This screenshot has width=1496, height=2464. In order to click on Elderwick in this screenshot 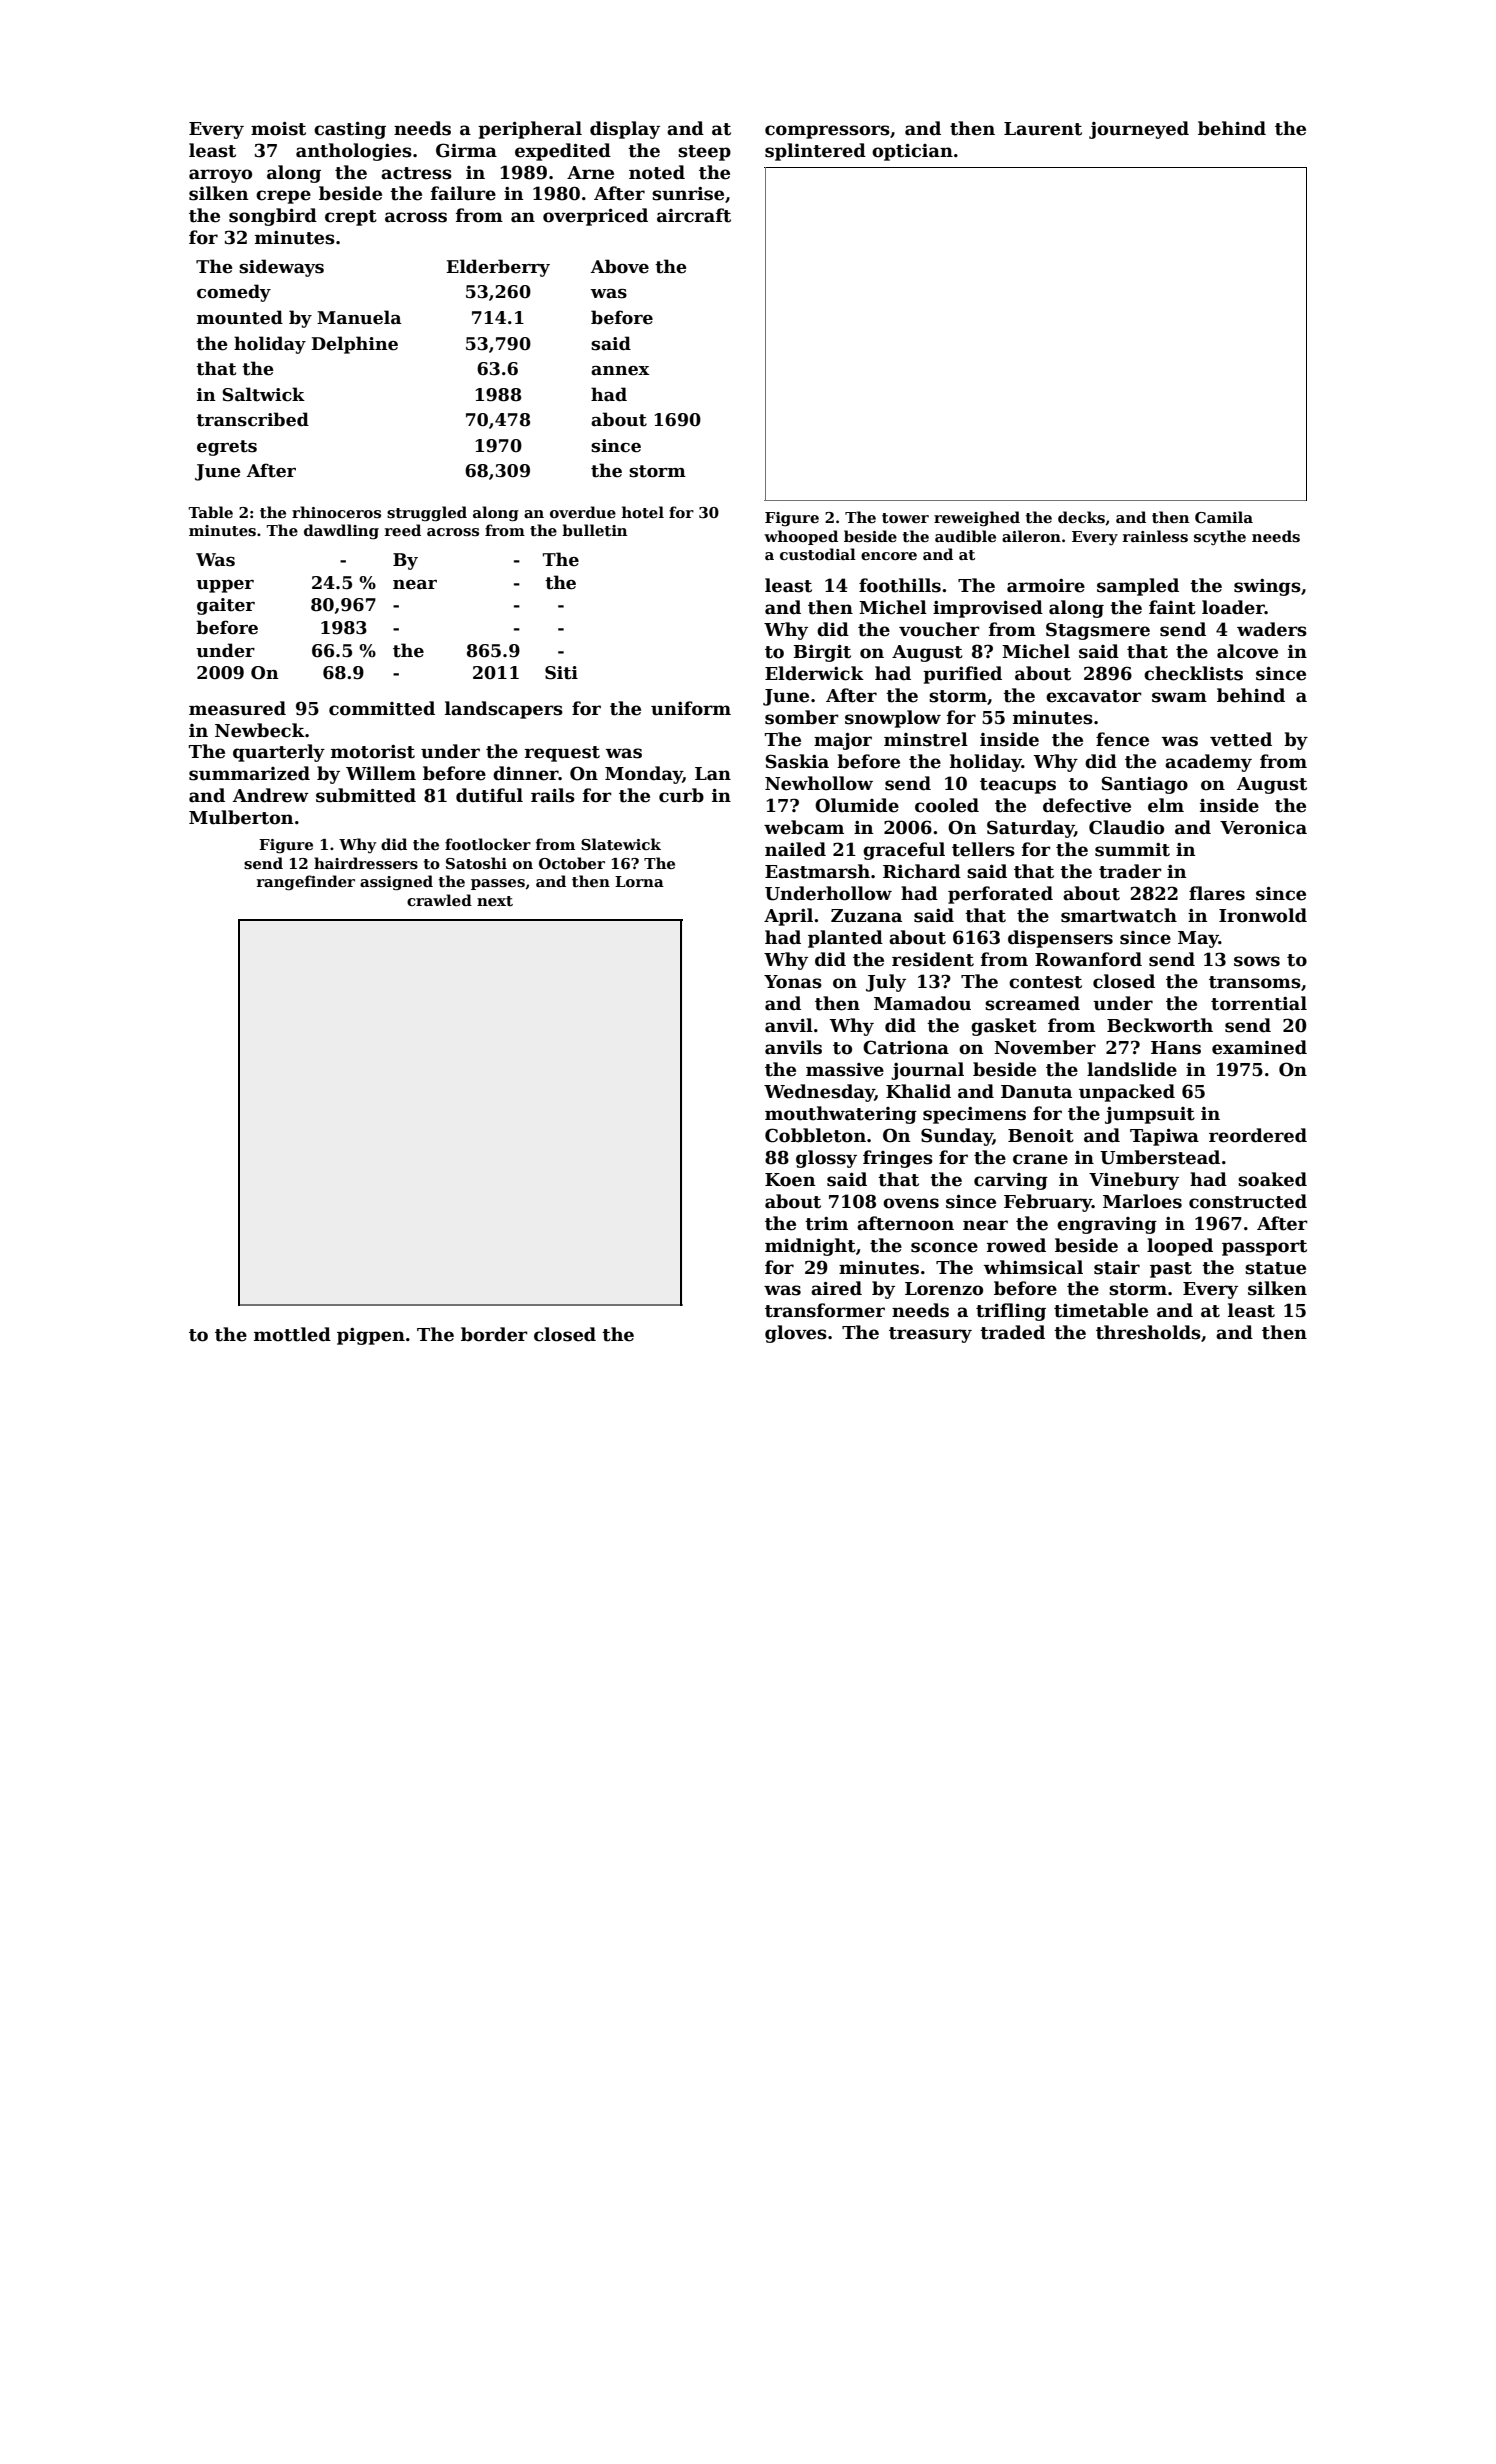, I will do `click(814, 673)`.
